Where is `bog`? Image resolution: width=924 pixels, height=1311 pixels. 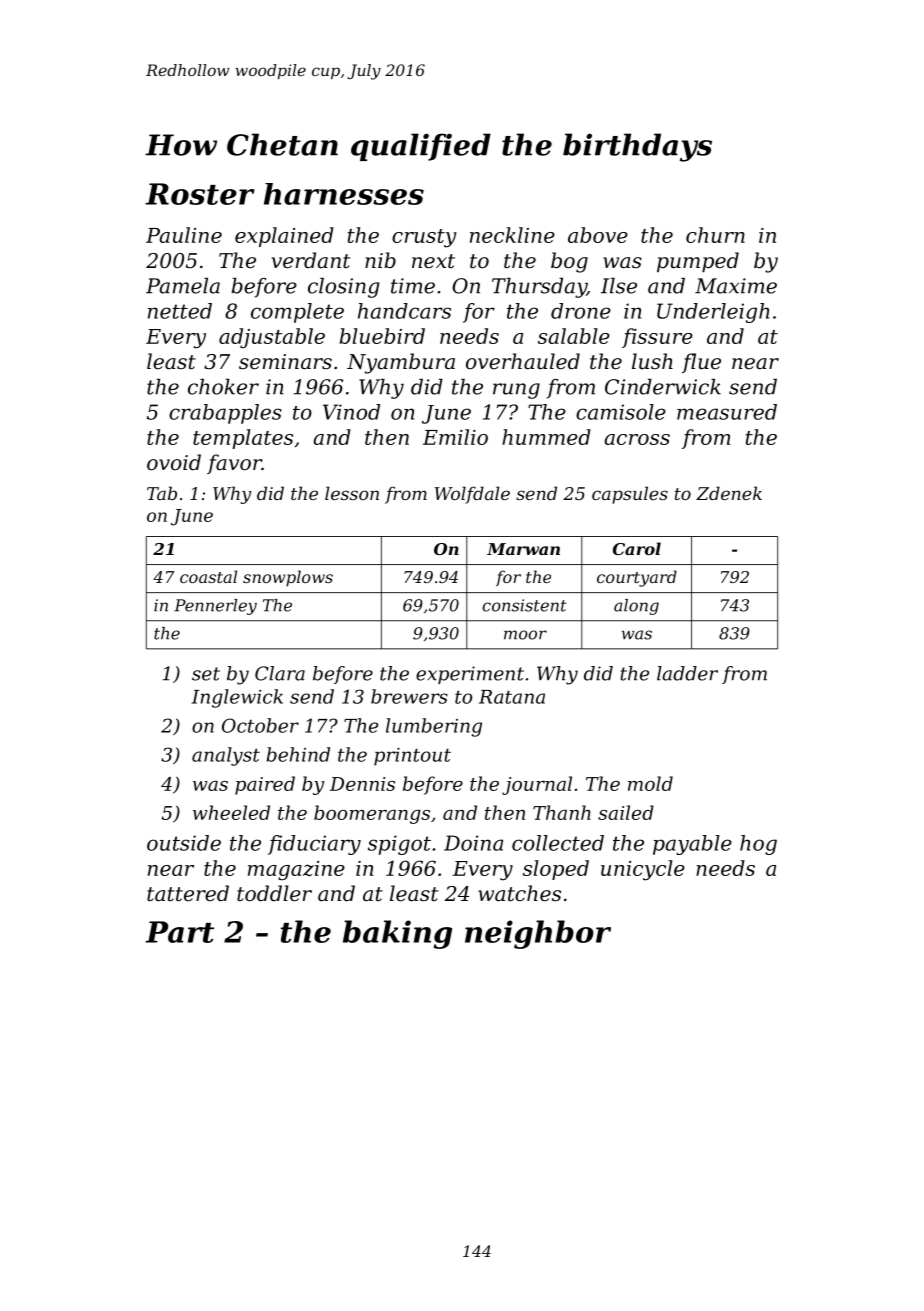 bog is located at coordinates (569, 262).
